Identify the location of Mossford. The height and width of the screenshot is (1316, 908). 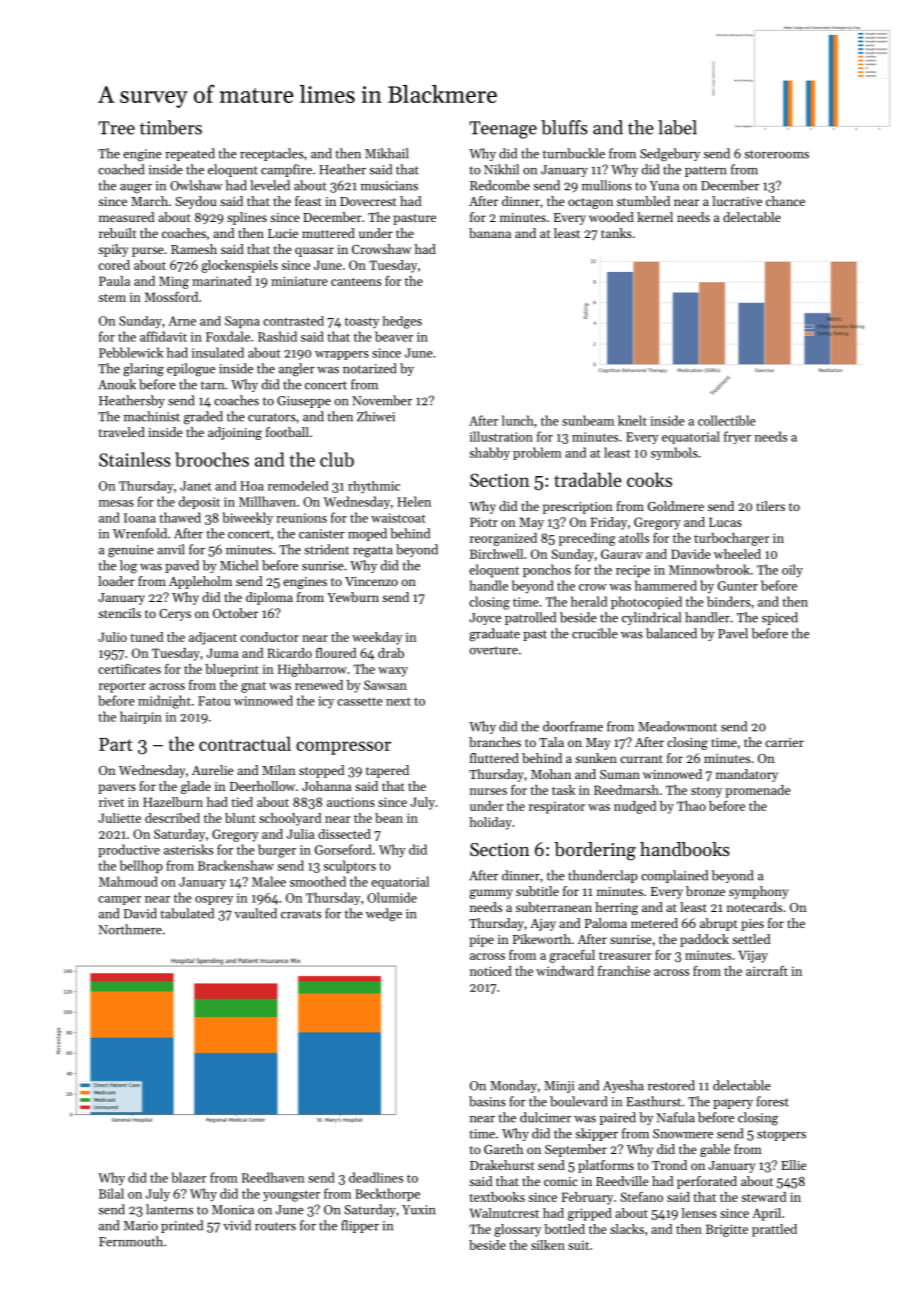
(171, 297).
